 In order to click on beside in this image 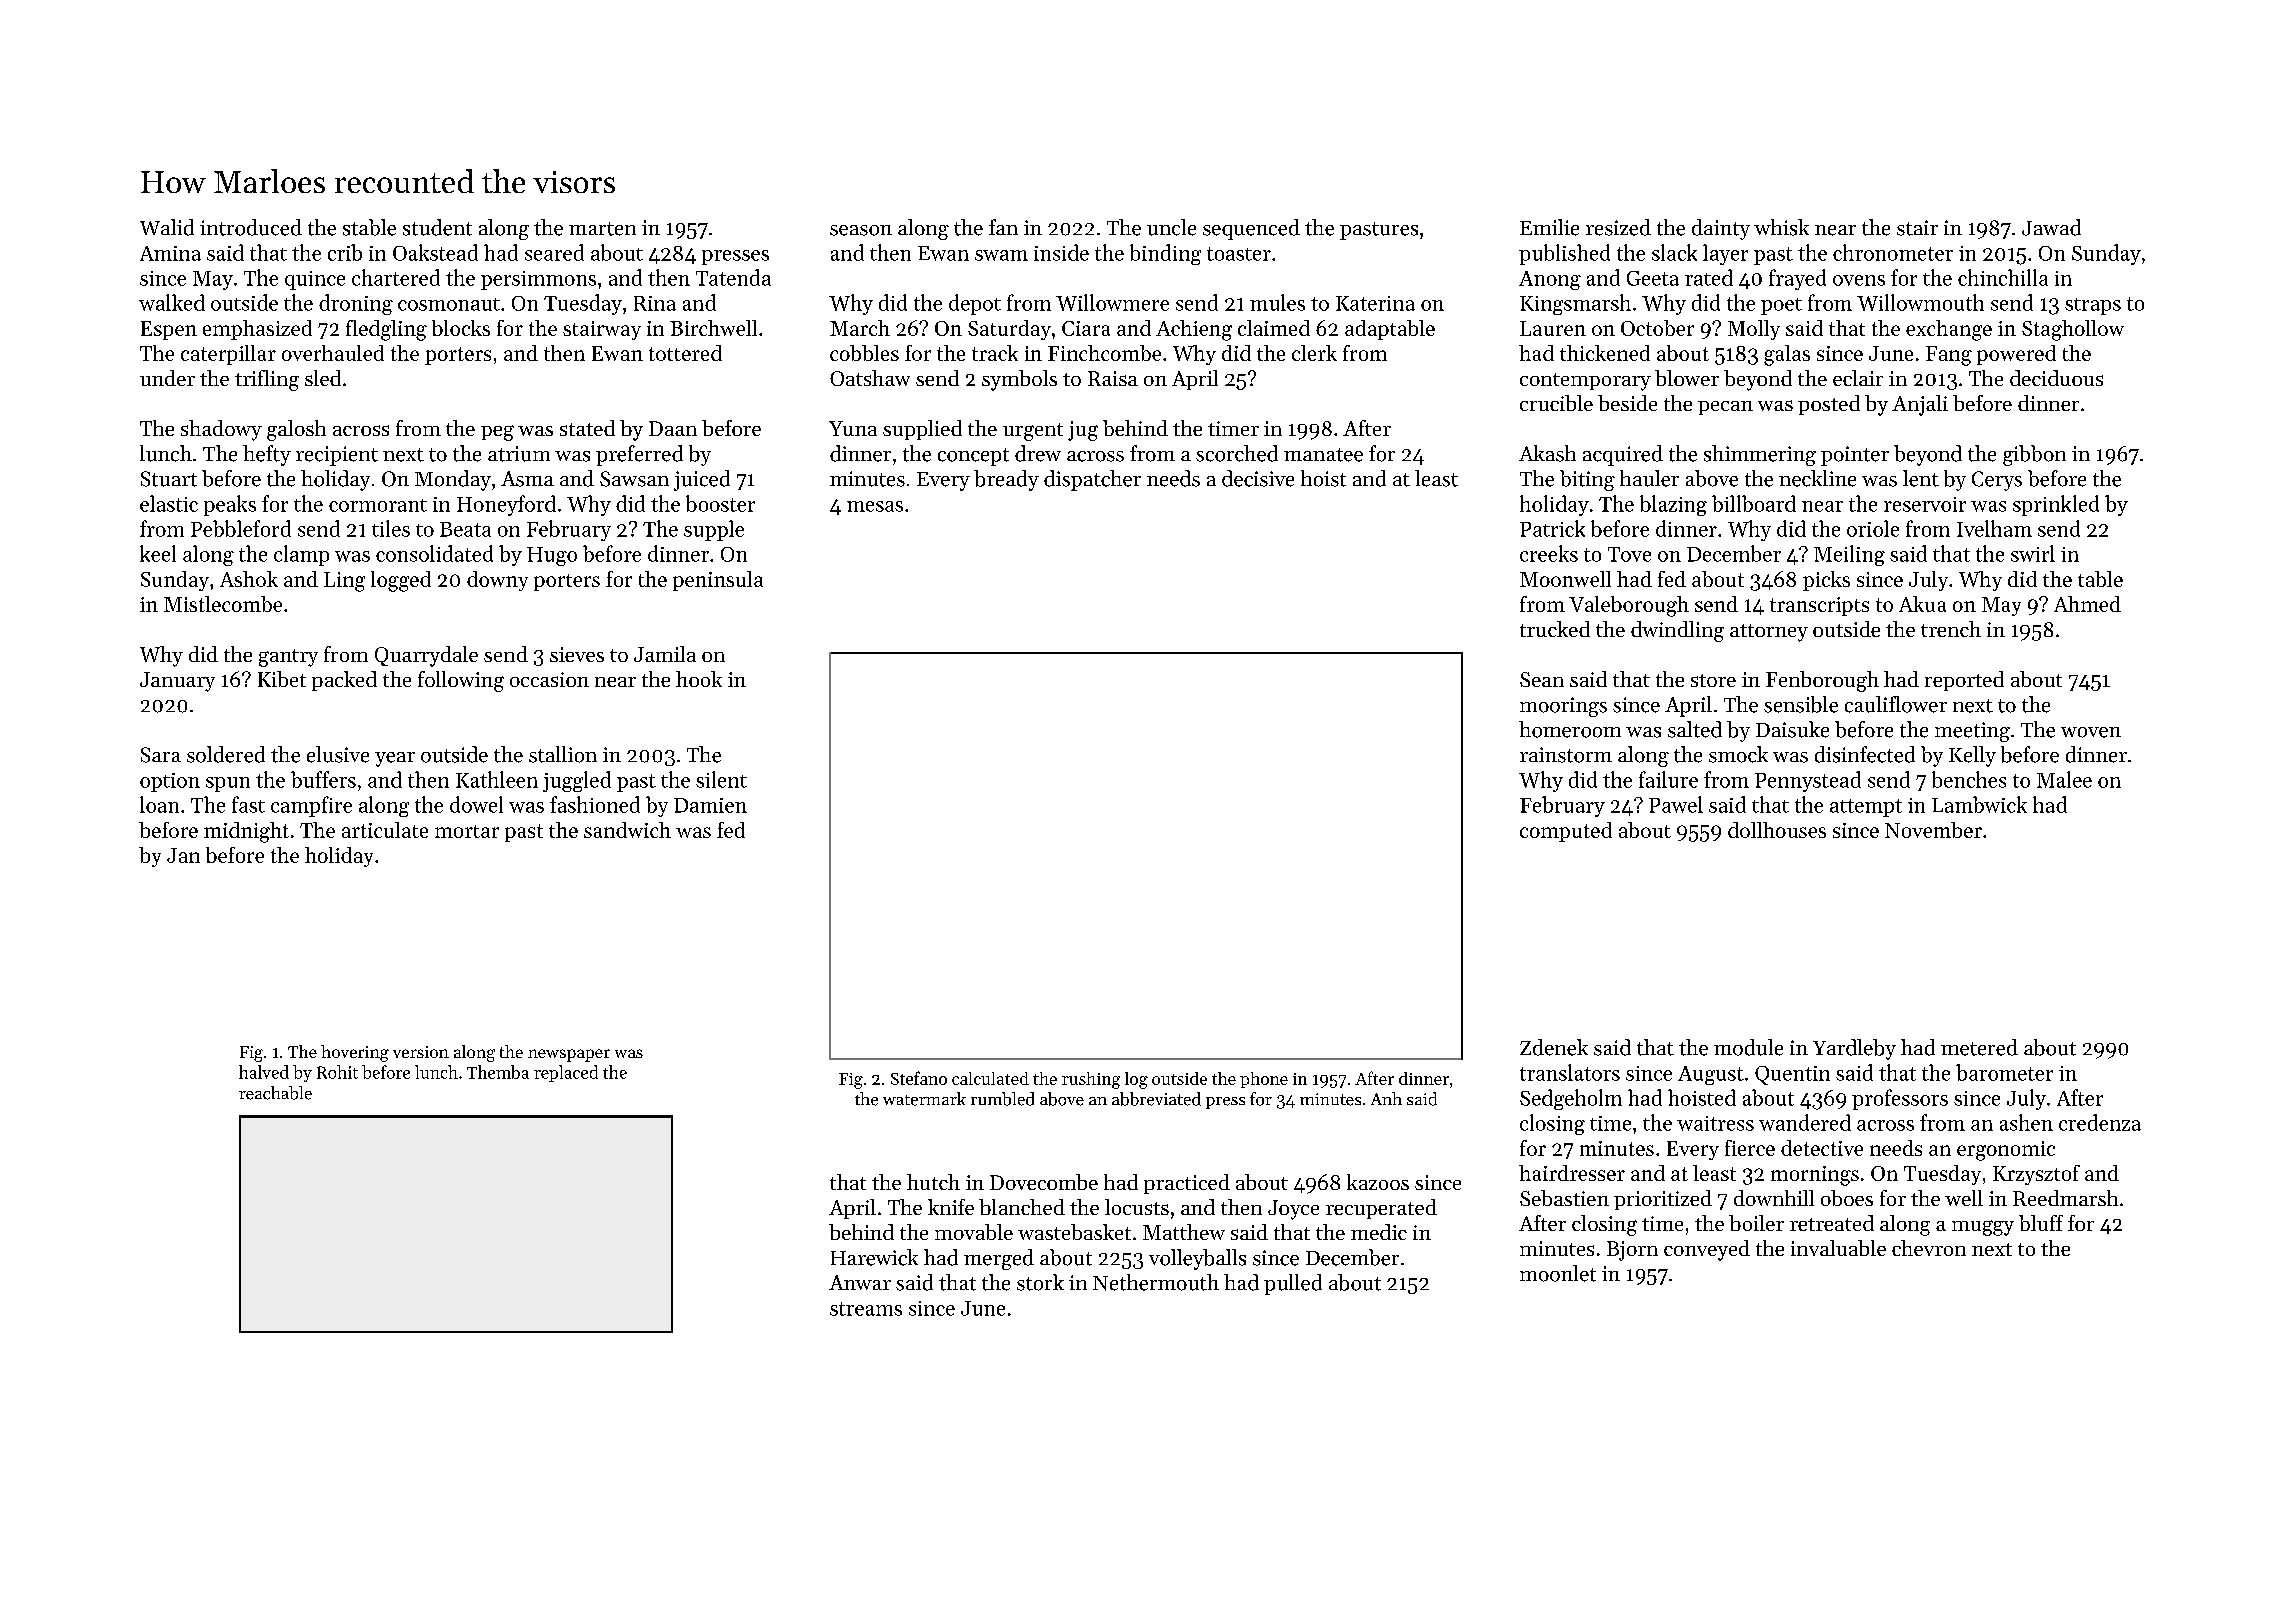, I will do `click(1627, 403)`.
